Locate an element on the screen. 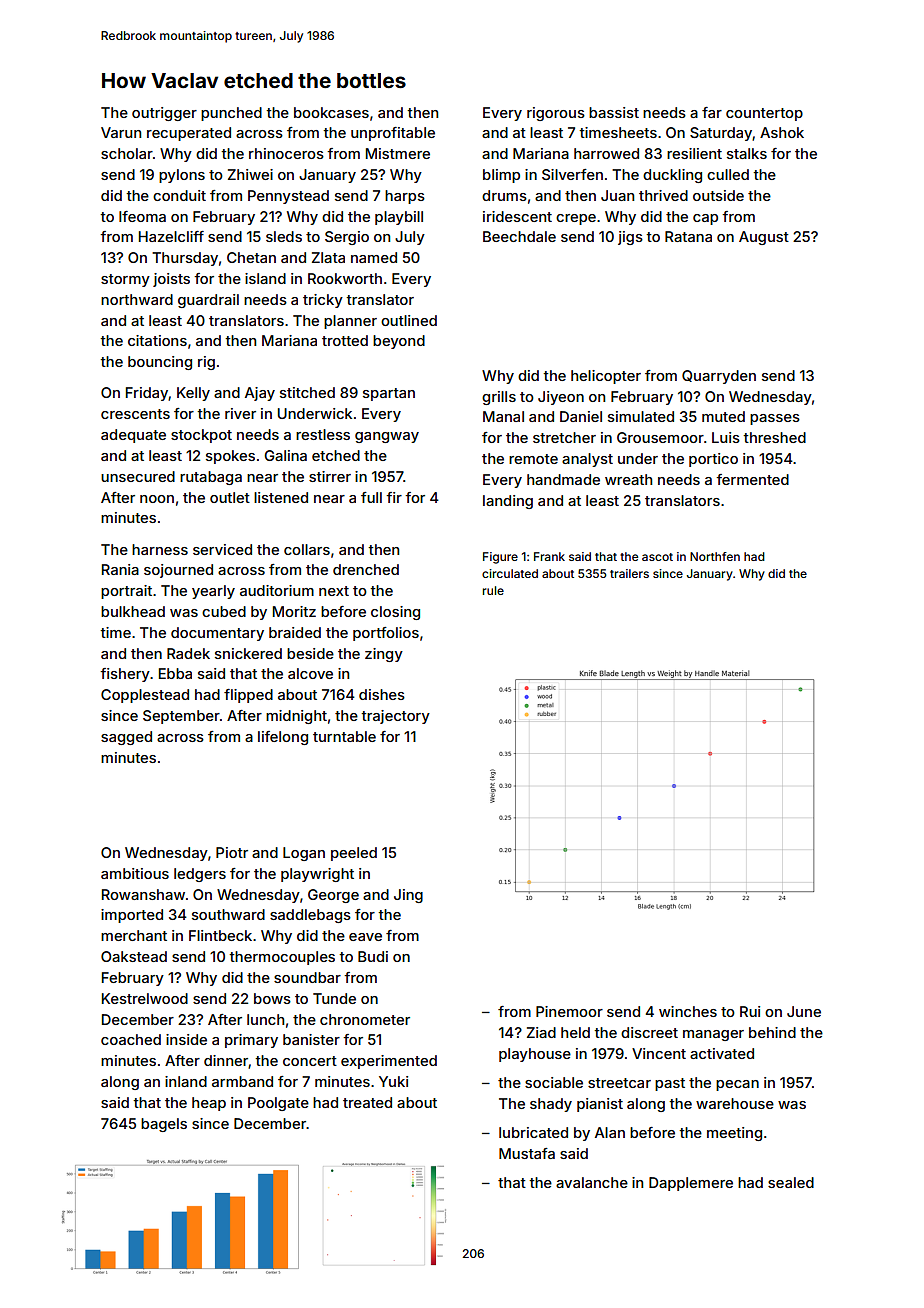 This screenshot has height=1308, width=924. serviced is located at coordinates (222, 549).
